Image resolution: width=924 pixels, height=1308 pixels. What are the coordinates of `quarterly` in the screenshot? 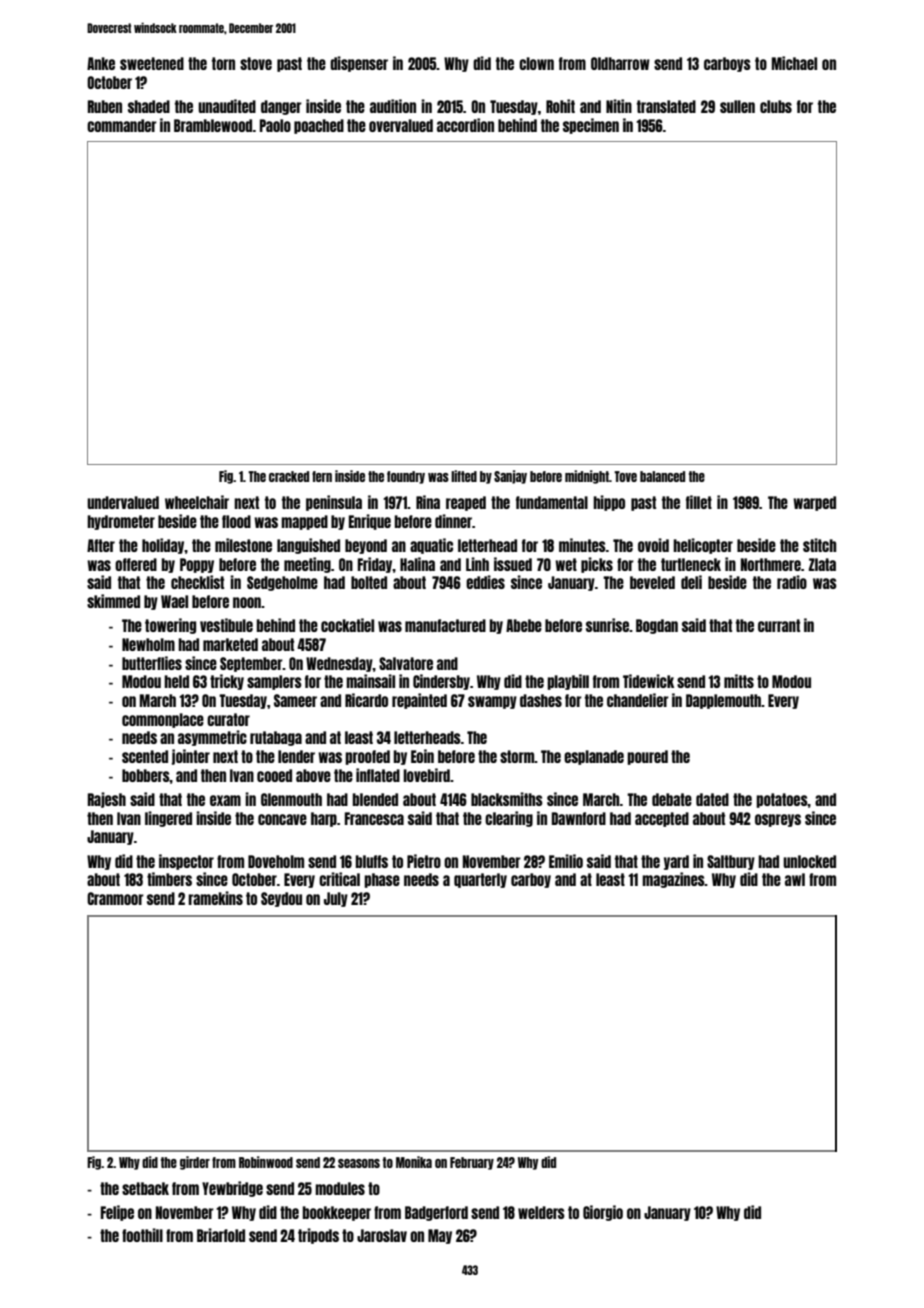 It's located at (480, 880).
